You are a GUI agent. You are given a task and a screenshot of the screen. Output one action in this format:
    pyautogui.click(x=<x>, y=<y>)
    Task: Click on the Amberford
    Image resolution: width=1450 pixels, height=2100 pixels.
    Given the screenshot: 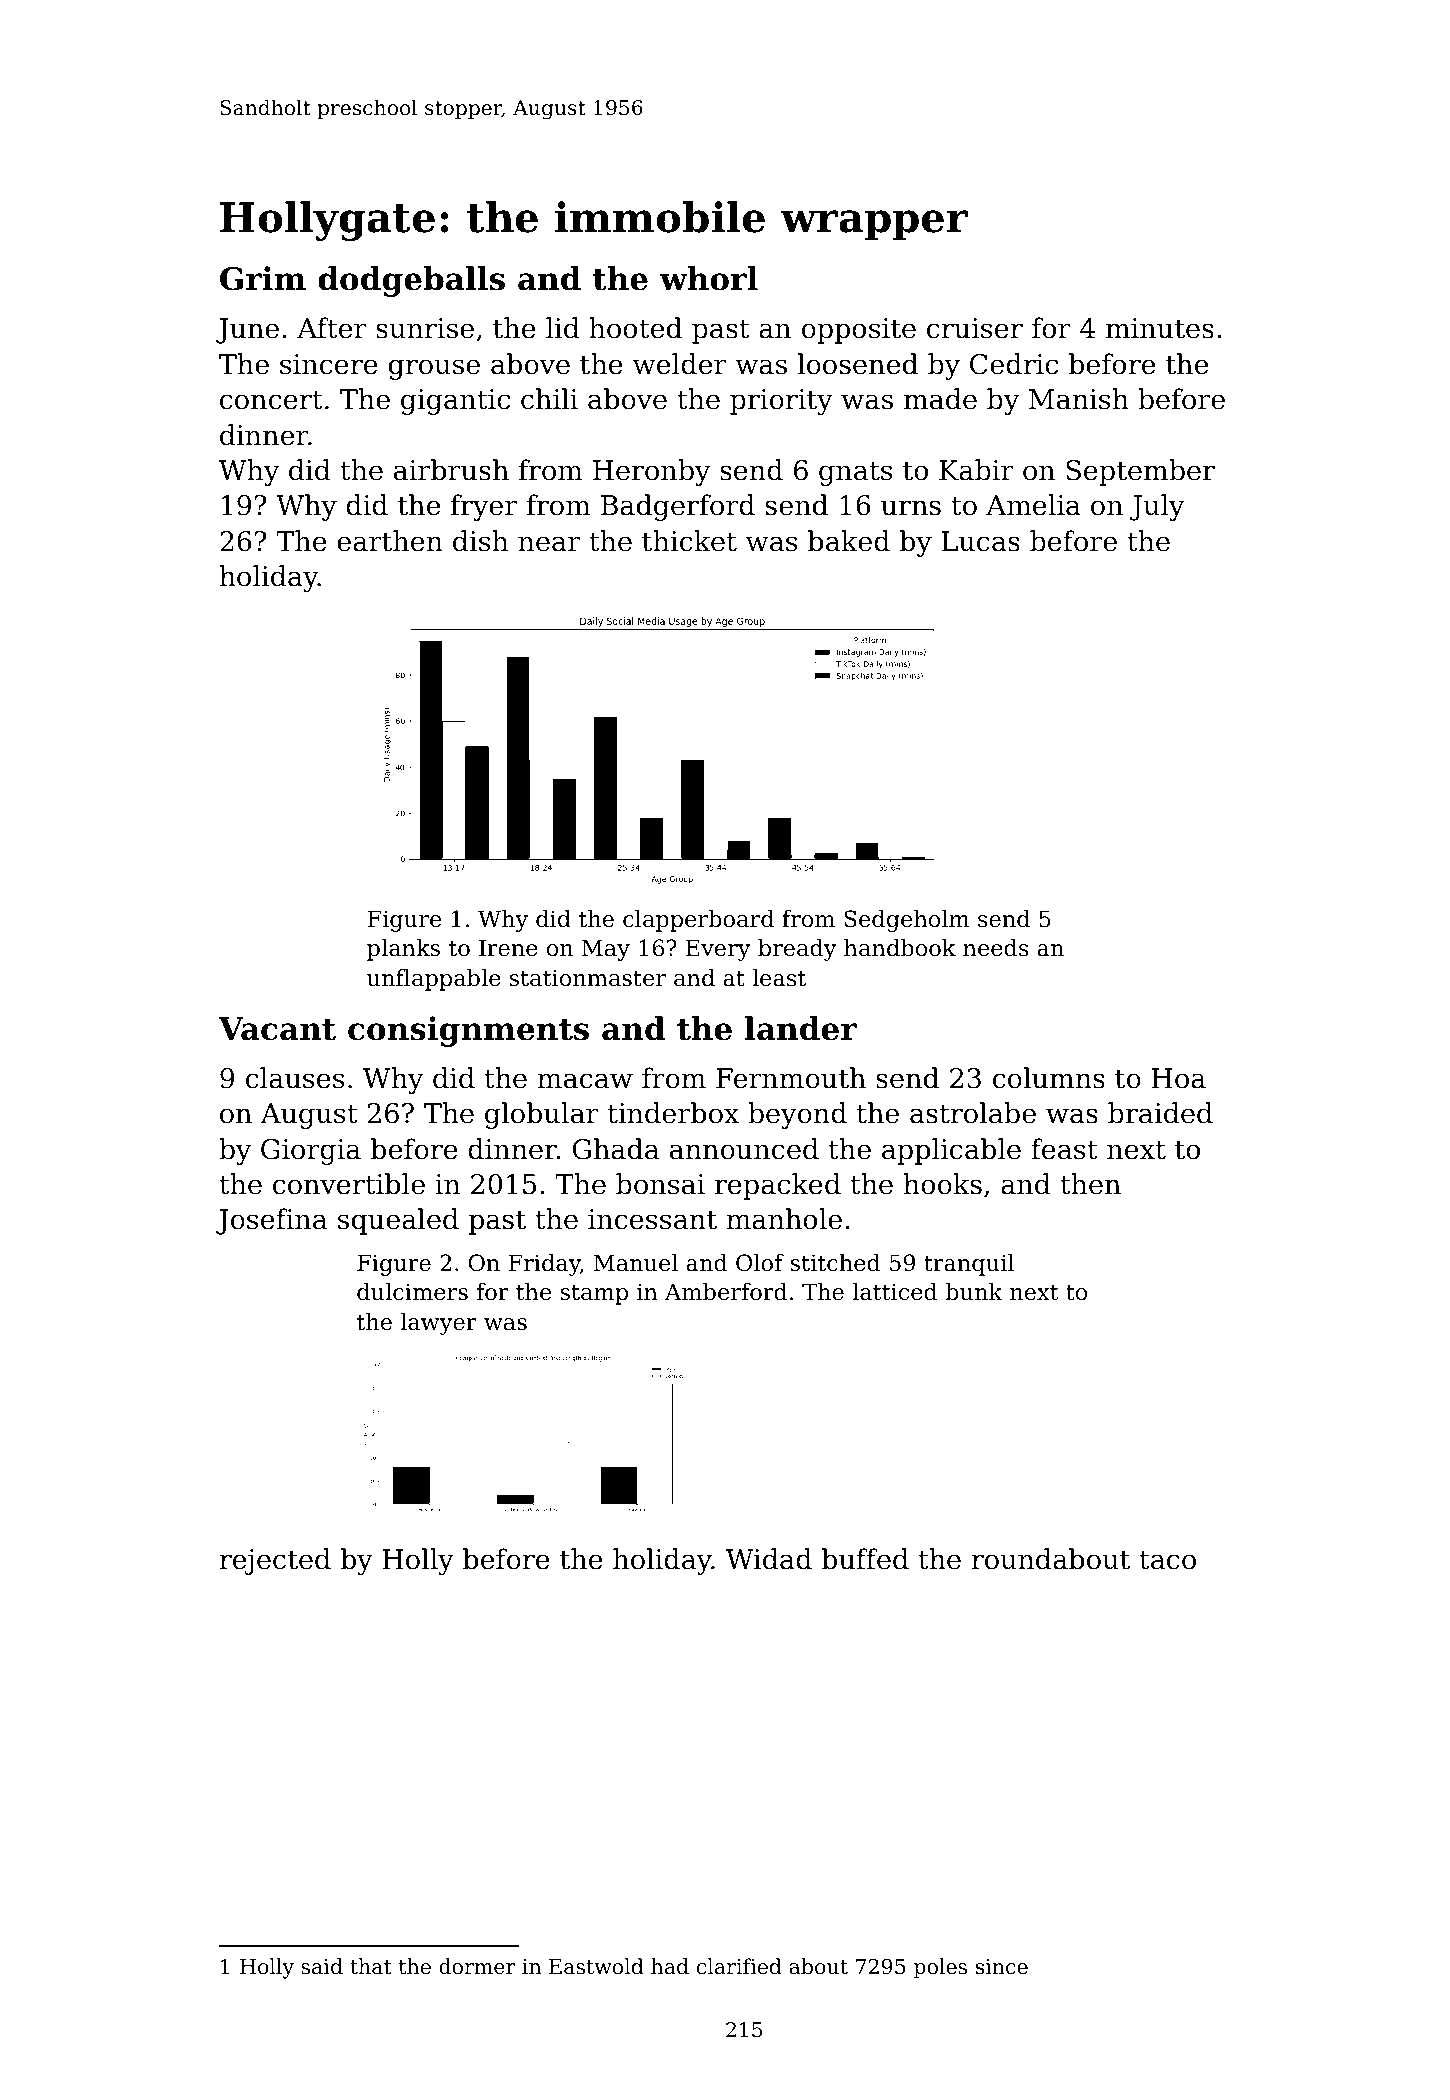 What is the action you would take?
    pyautogui.click(x=726, y=1292)
